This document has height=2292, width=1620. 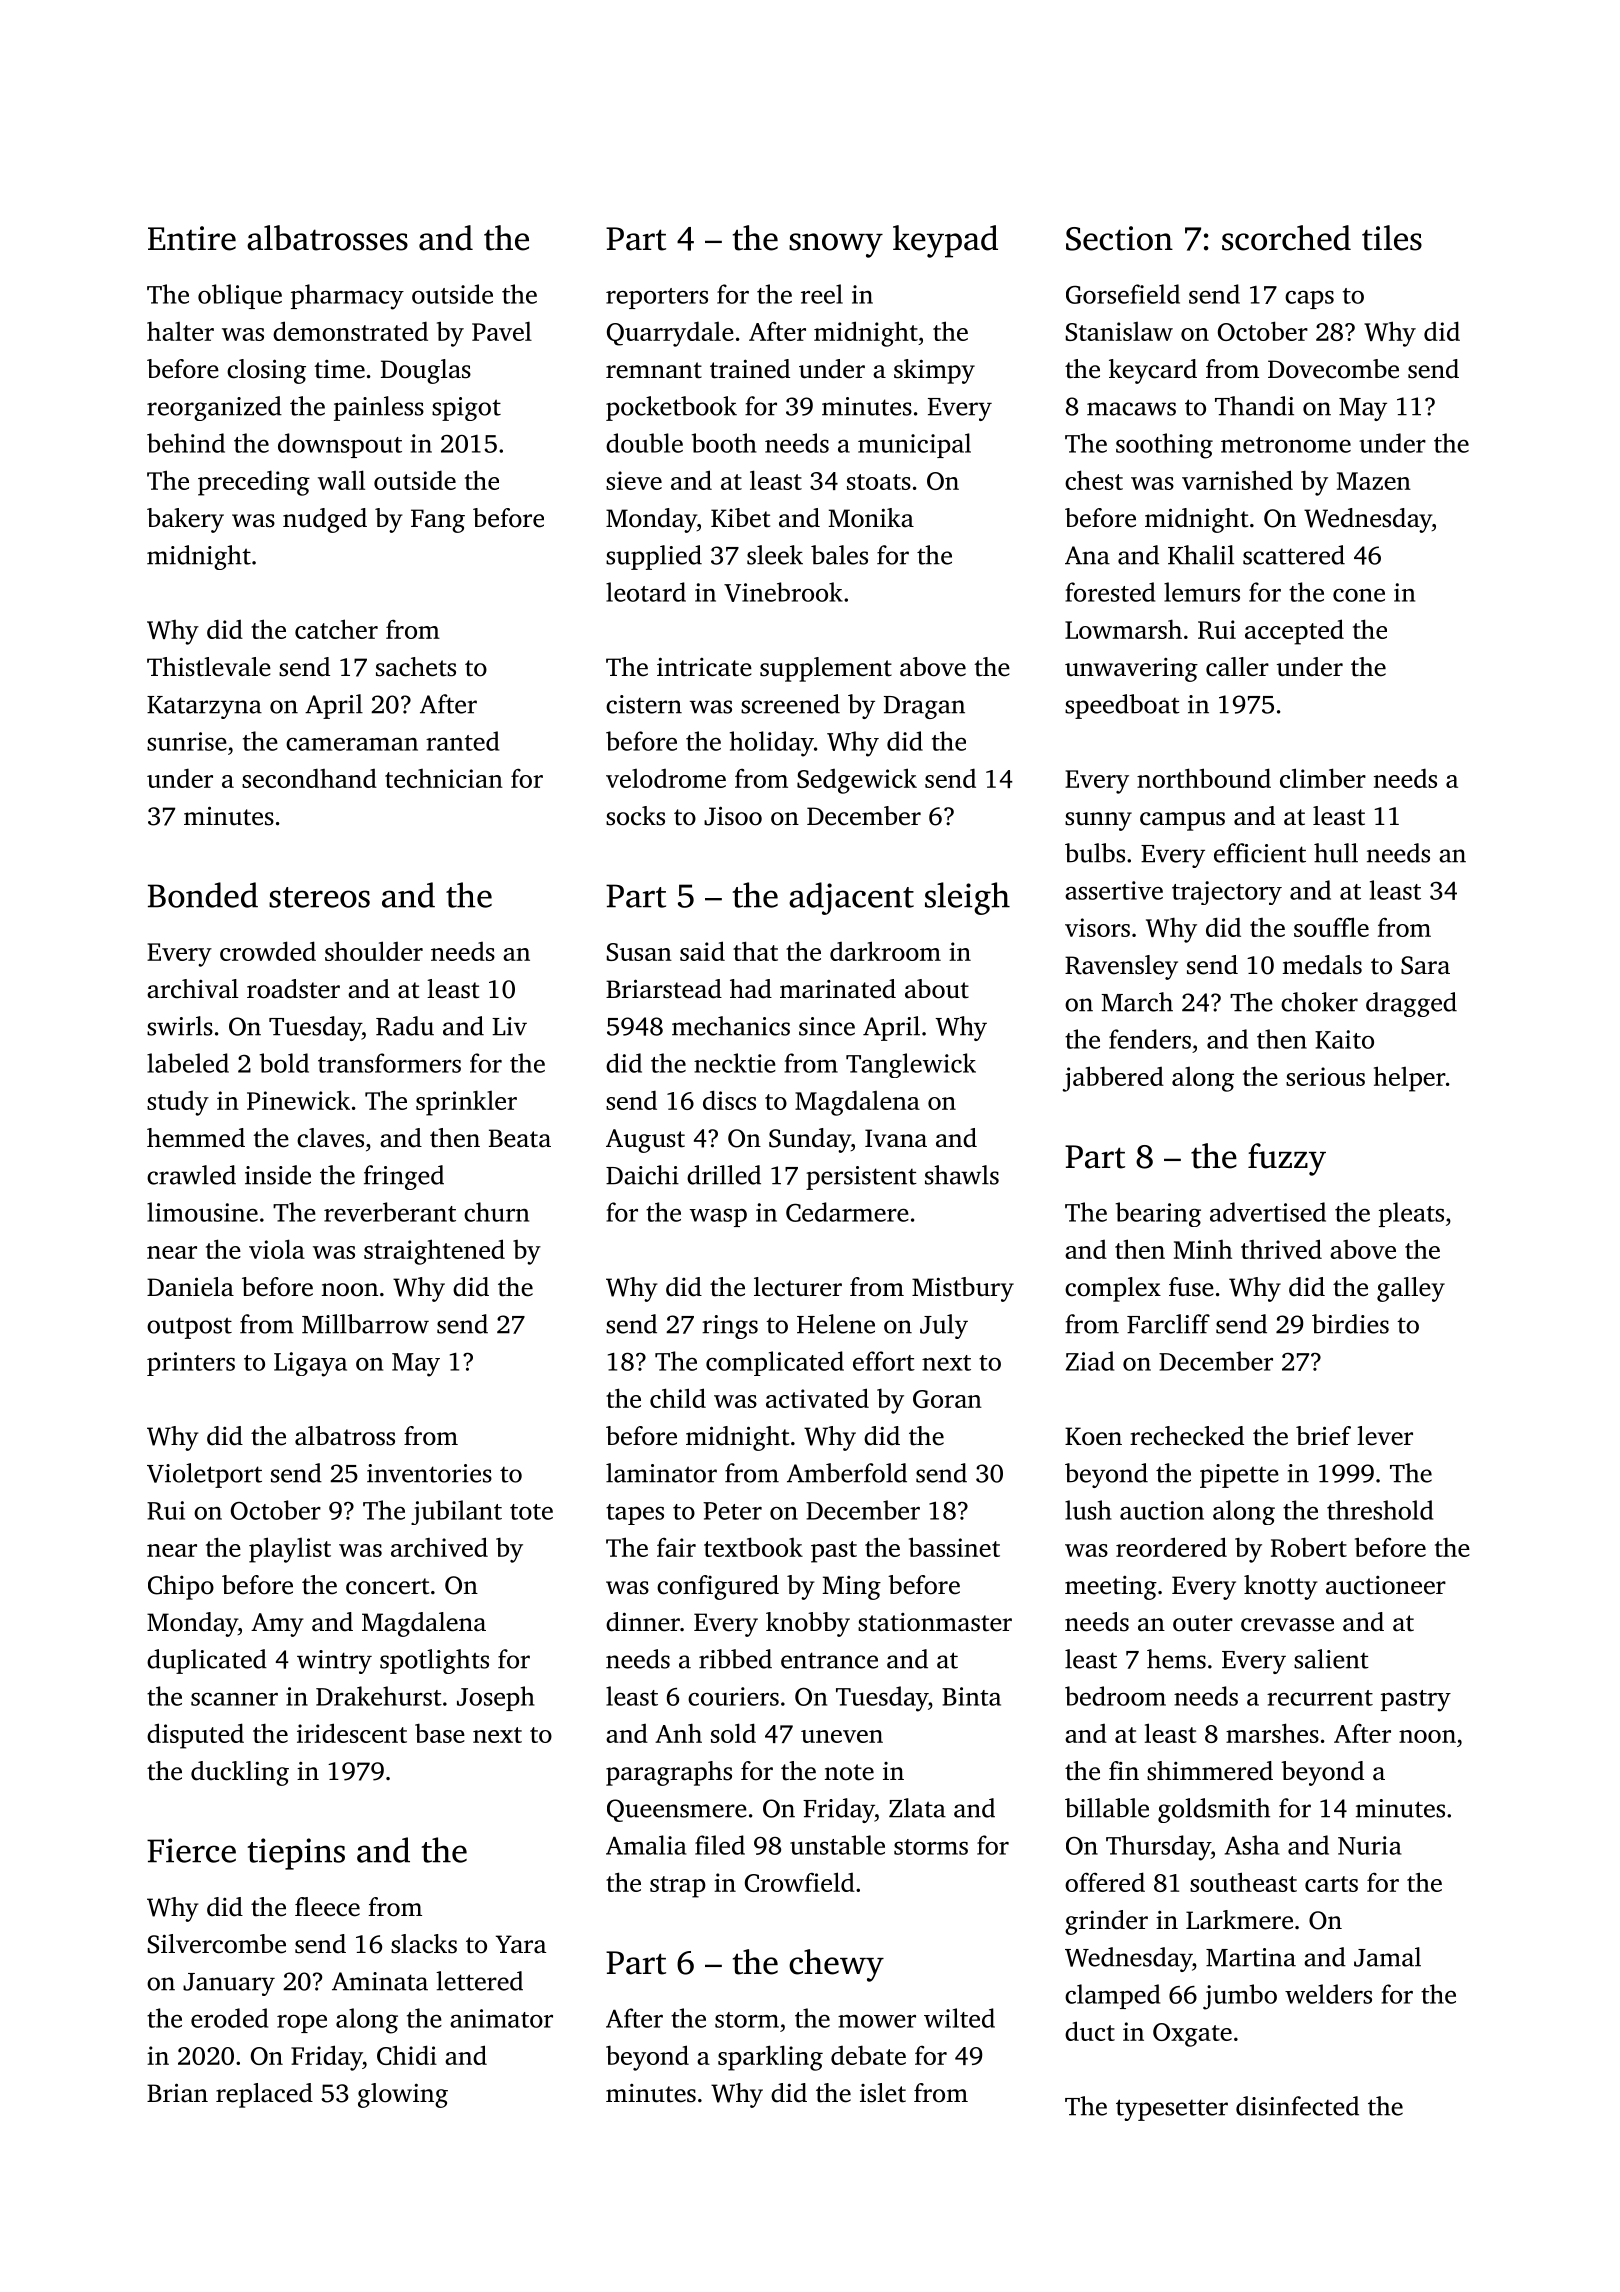 What do you see at coordinates (1392, 238) in the document?
I see `tiles` at bounding box center [1392, 238].
